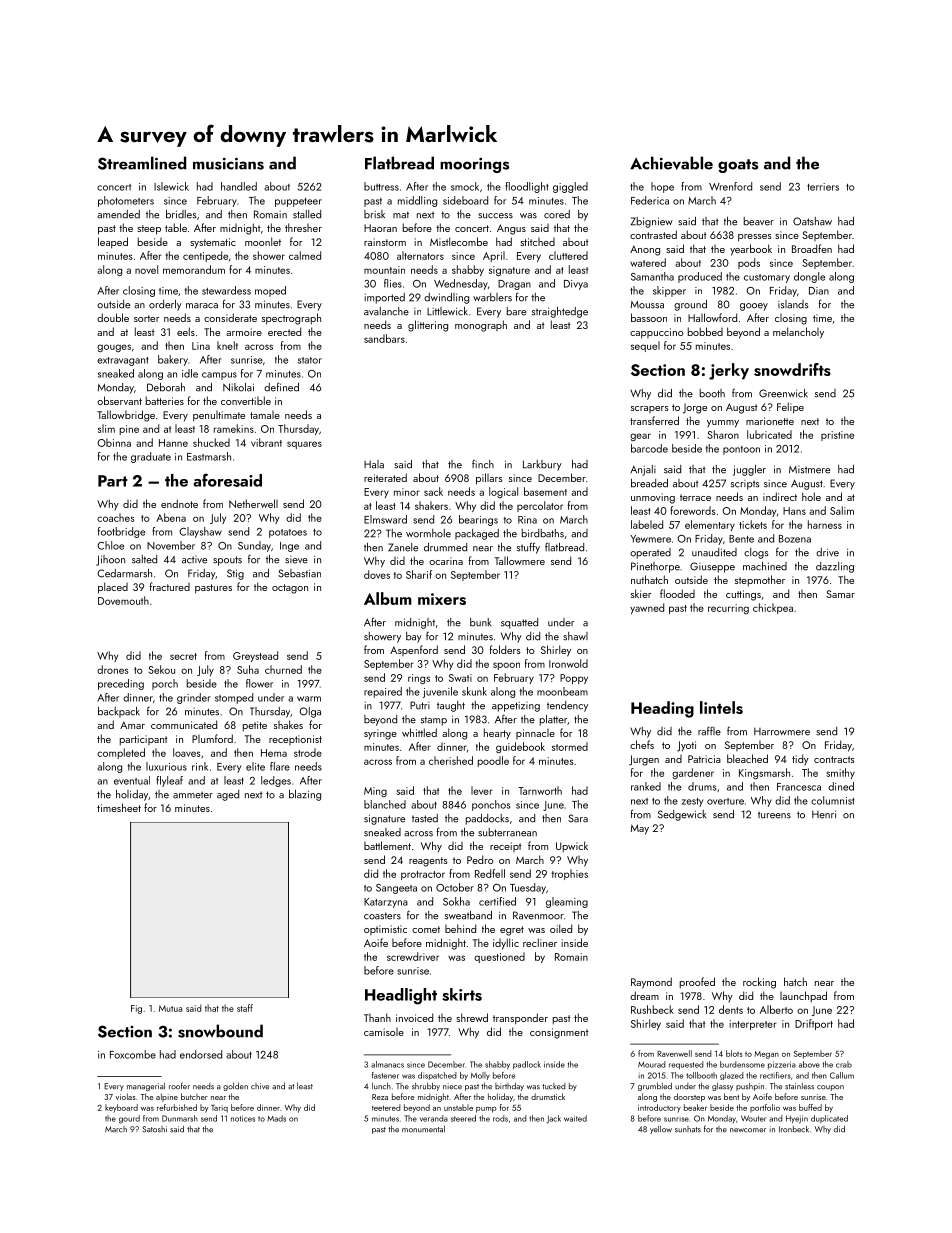 The image size is (952, 1233). Describe the element at coordinates (578, 818) in the image. I see `Sara` at that location.
